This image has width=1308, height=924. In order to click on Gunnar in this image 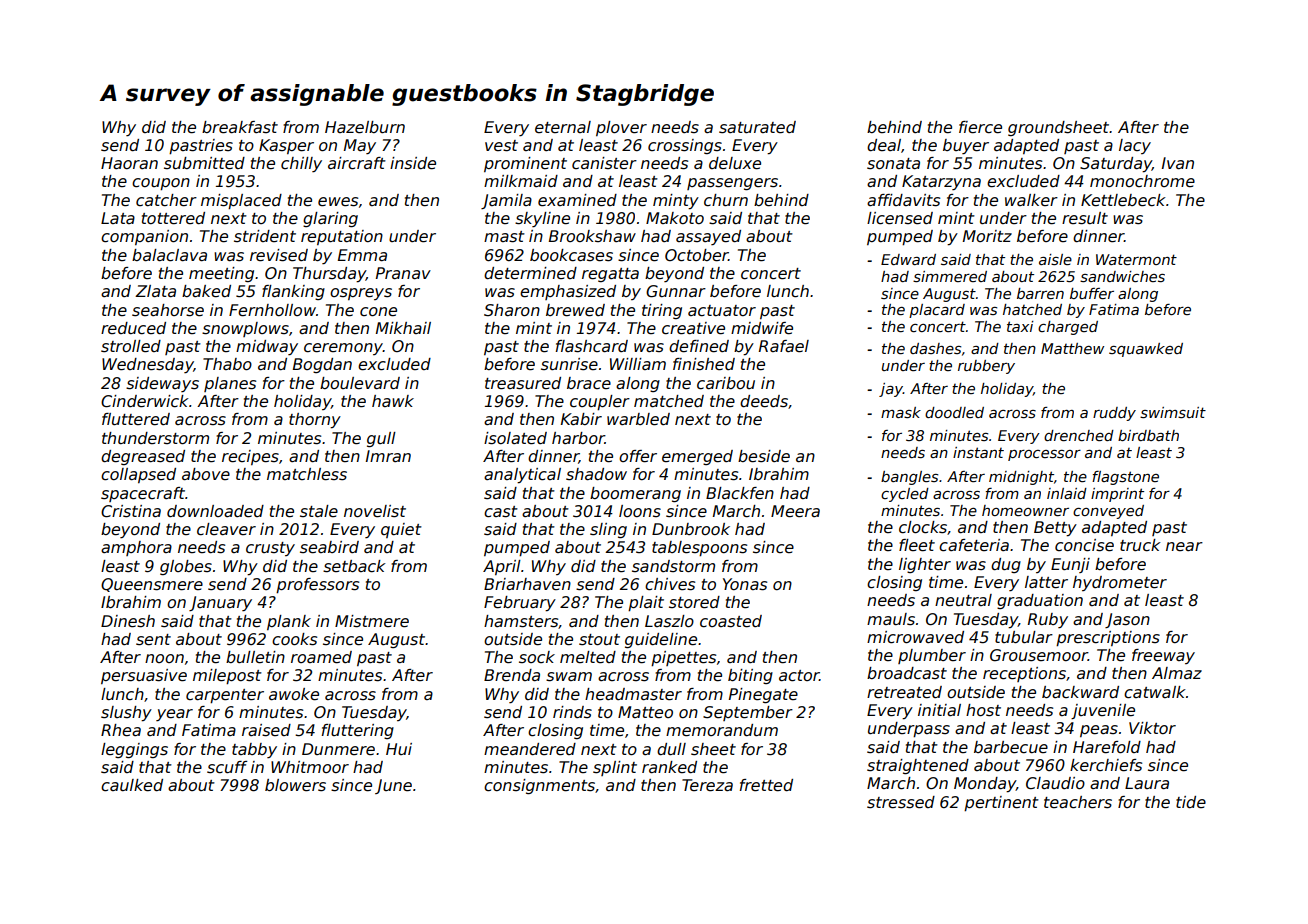, I will do `click(676, 291)`.
